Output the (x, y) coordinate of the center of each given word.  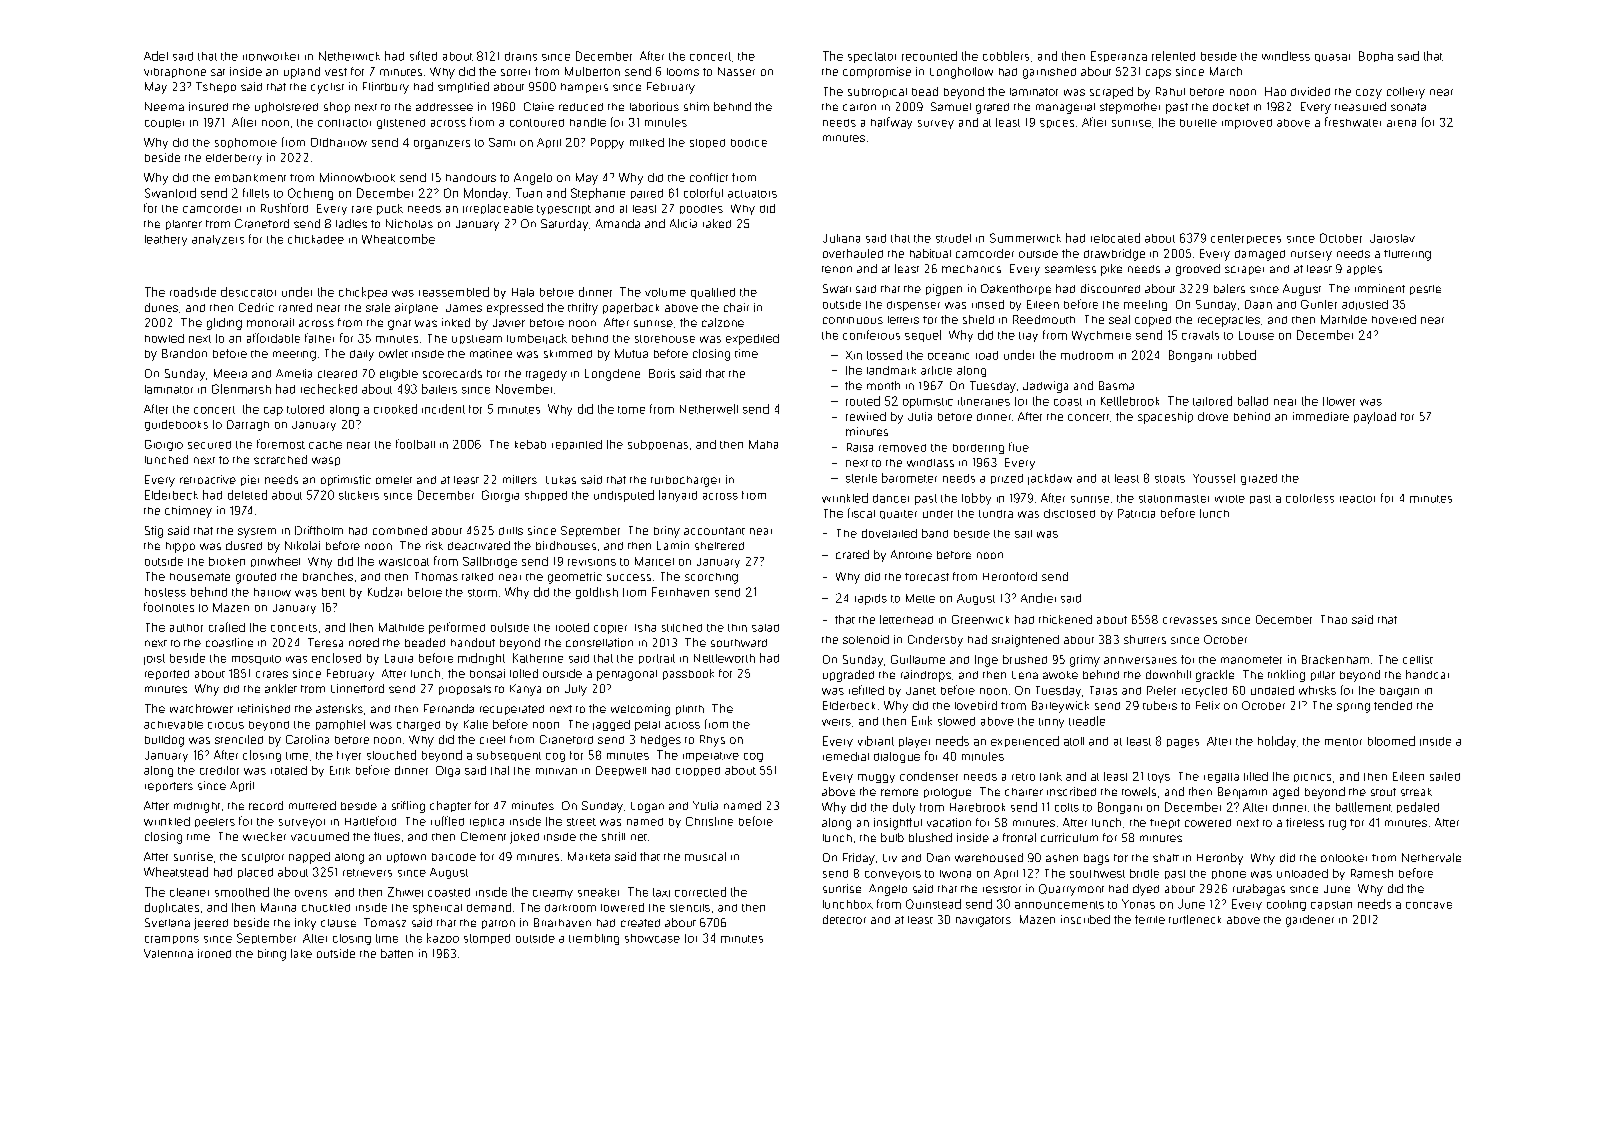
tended (1393, 705)
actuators (752, 194)
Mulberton (592, 71)
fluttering (1407, 255)
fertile (1150, 919)
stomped (487, 939)
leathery (166, 240)
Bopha (1376, 56)
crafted (227, 627)
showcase (652, 938)
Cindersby (935, 641)
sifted (423, 56)
